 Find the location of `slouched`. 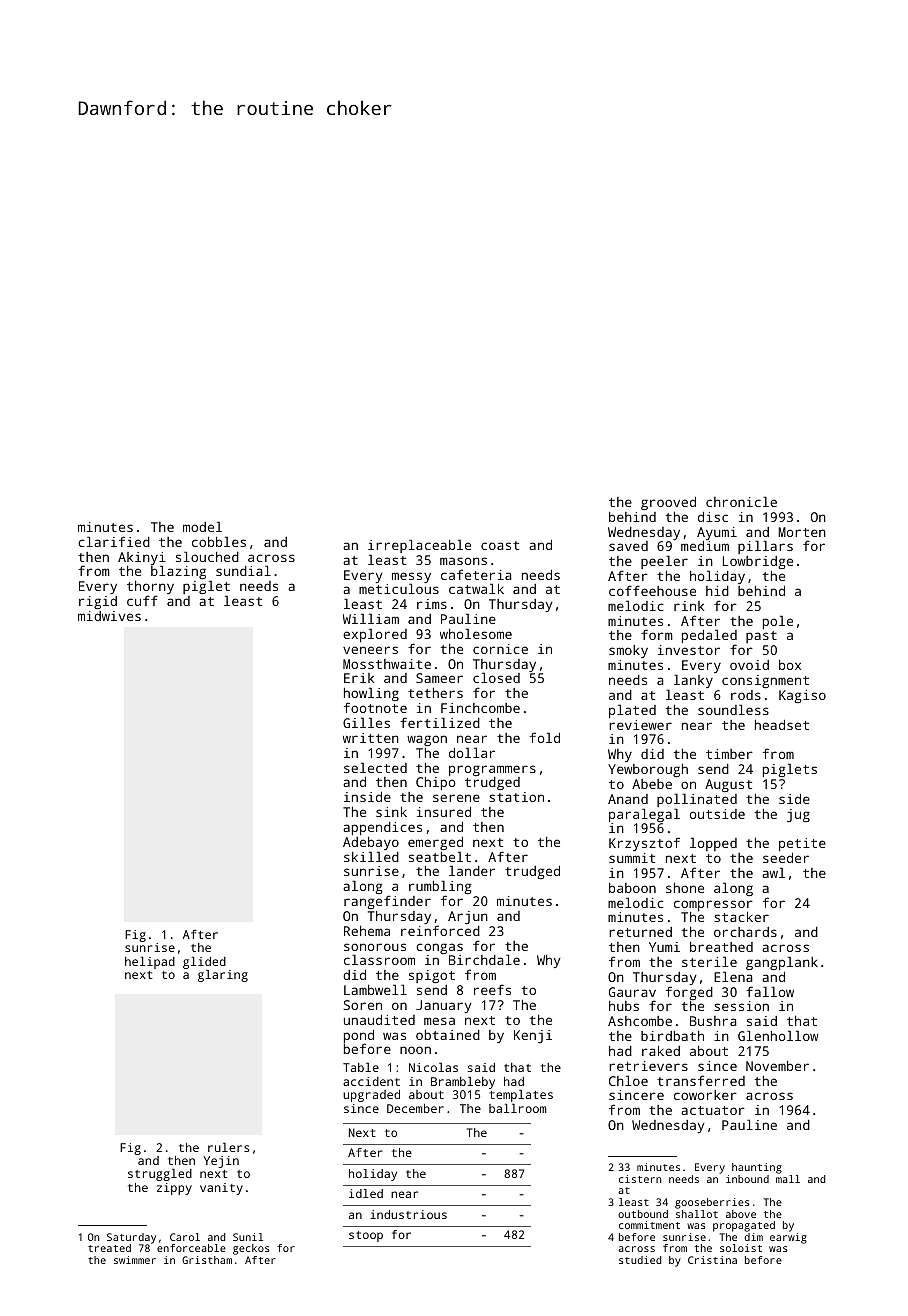

slouched is located at coordinates (207, 556).
